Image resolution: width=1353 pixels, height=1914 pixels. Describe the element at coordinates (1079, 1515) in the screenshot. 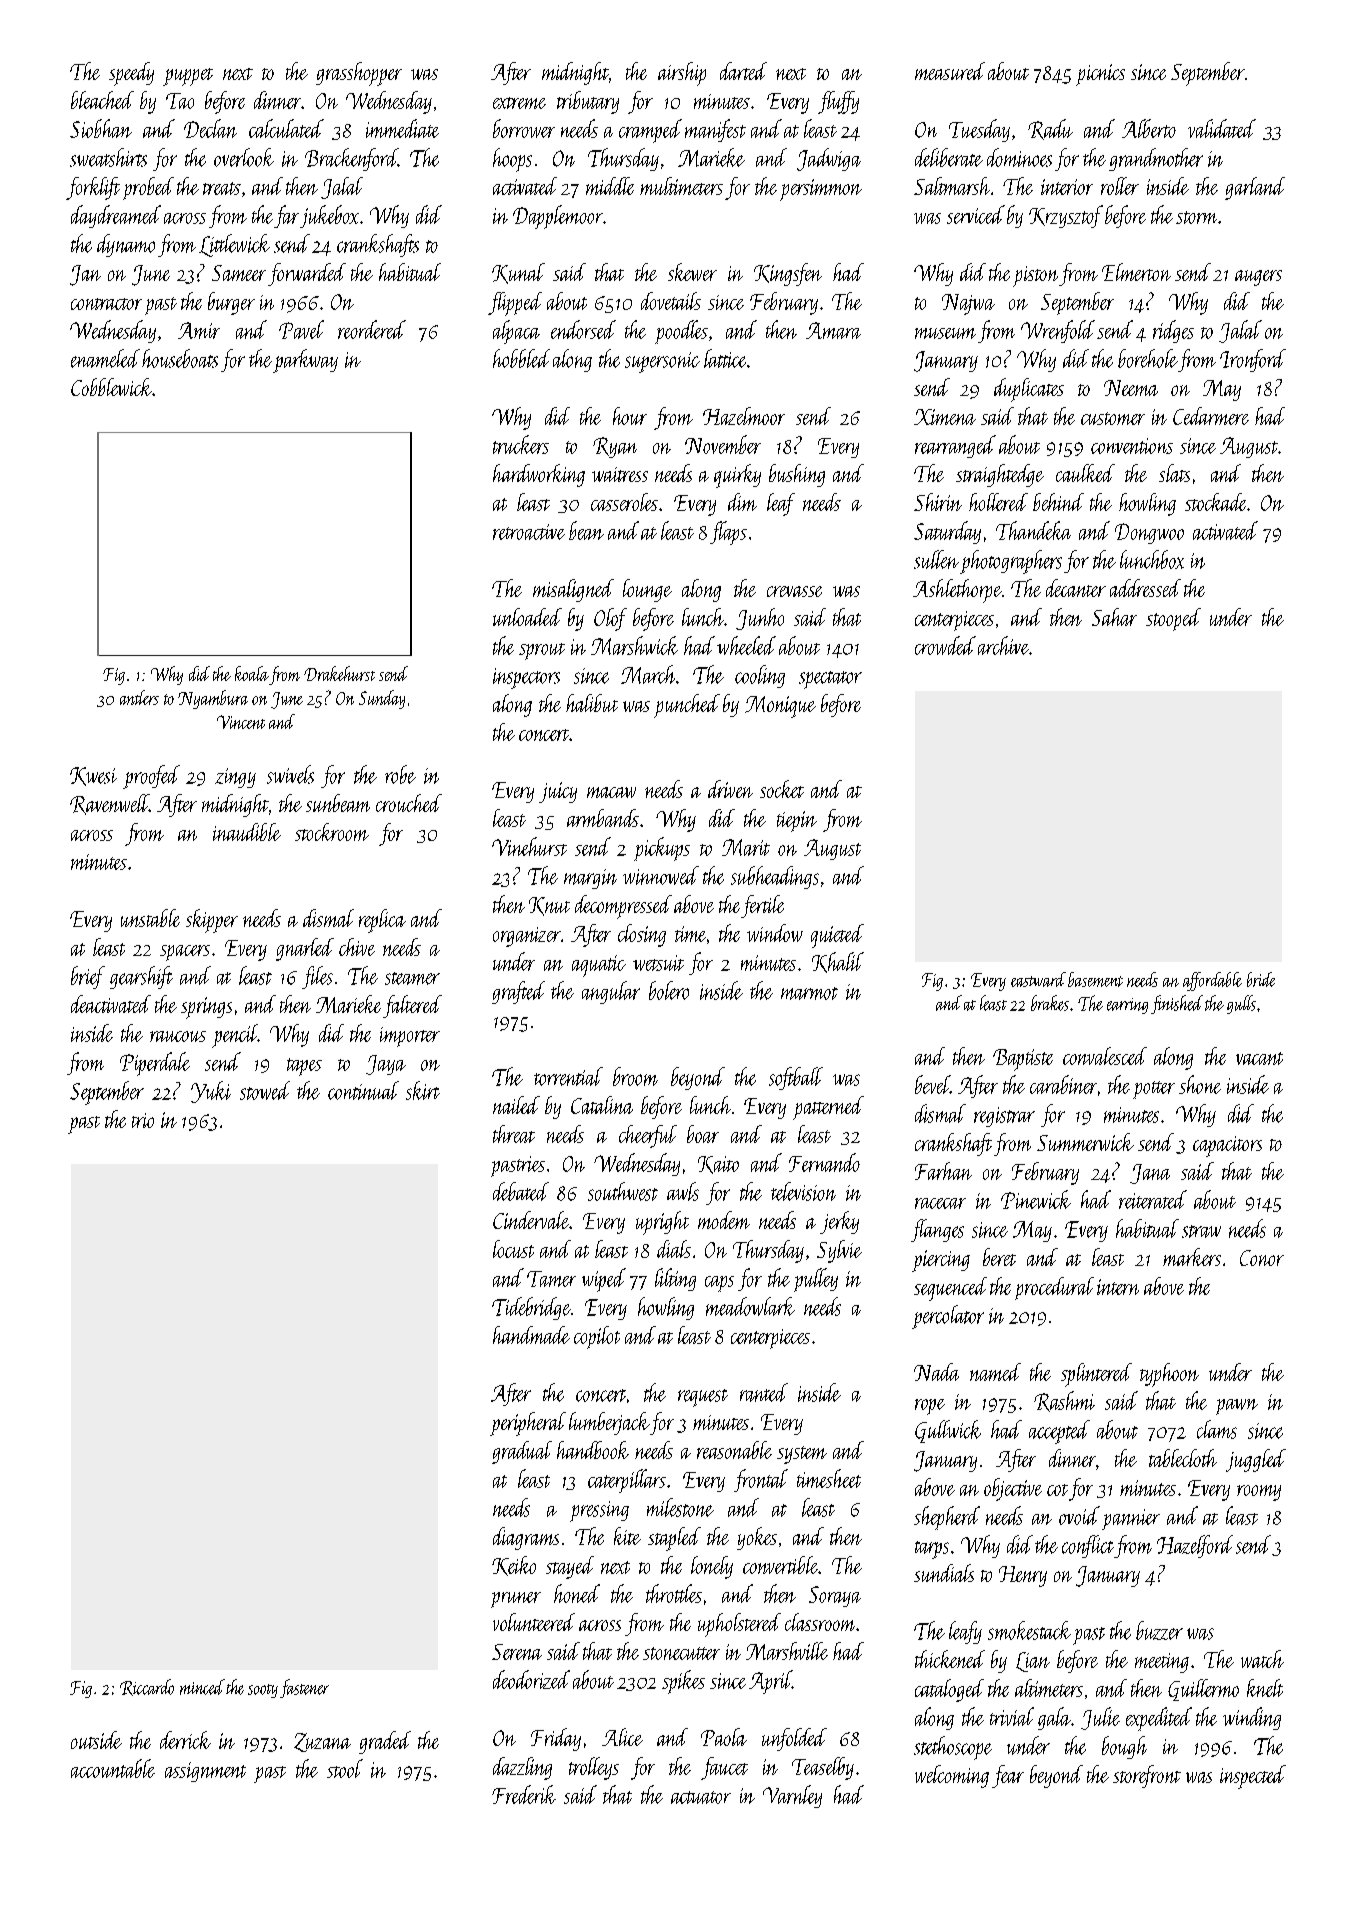

I see `ovoid` at that location.
